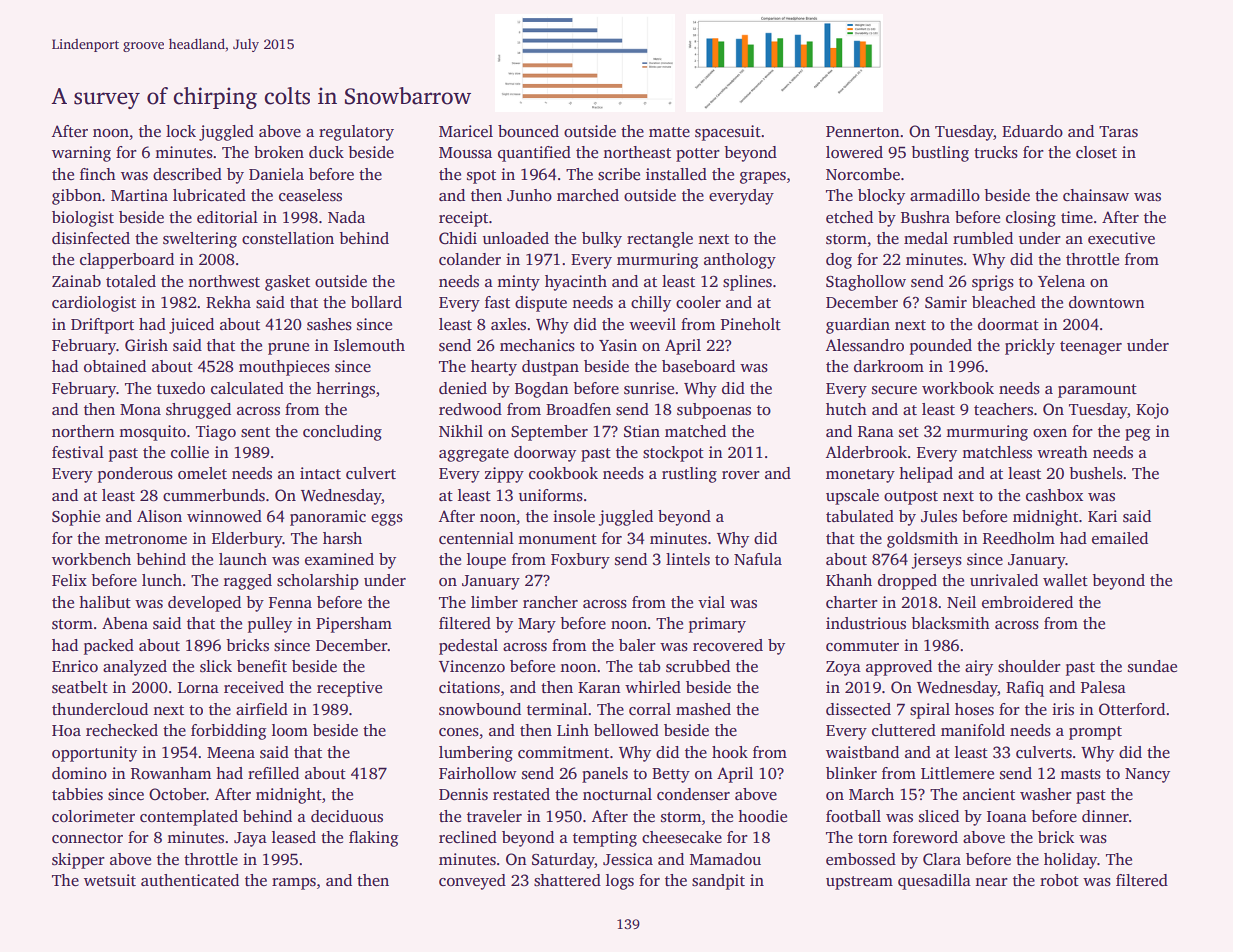 The width and height of the document is (1233, 952). Describe the element at coordinates (1065, 580) in the document. I see `wallet` at that location.
